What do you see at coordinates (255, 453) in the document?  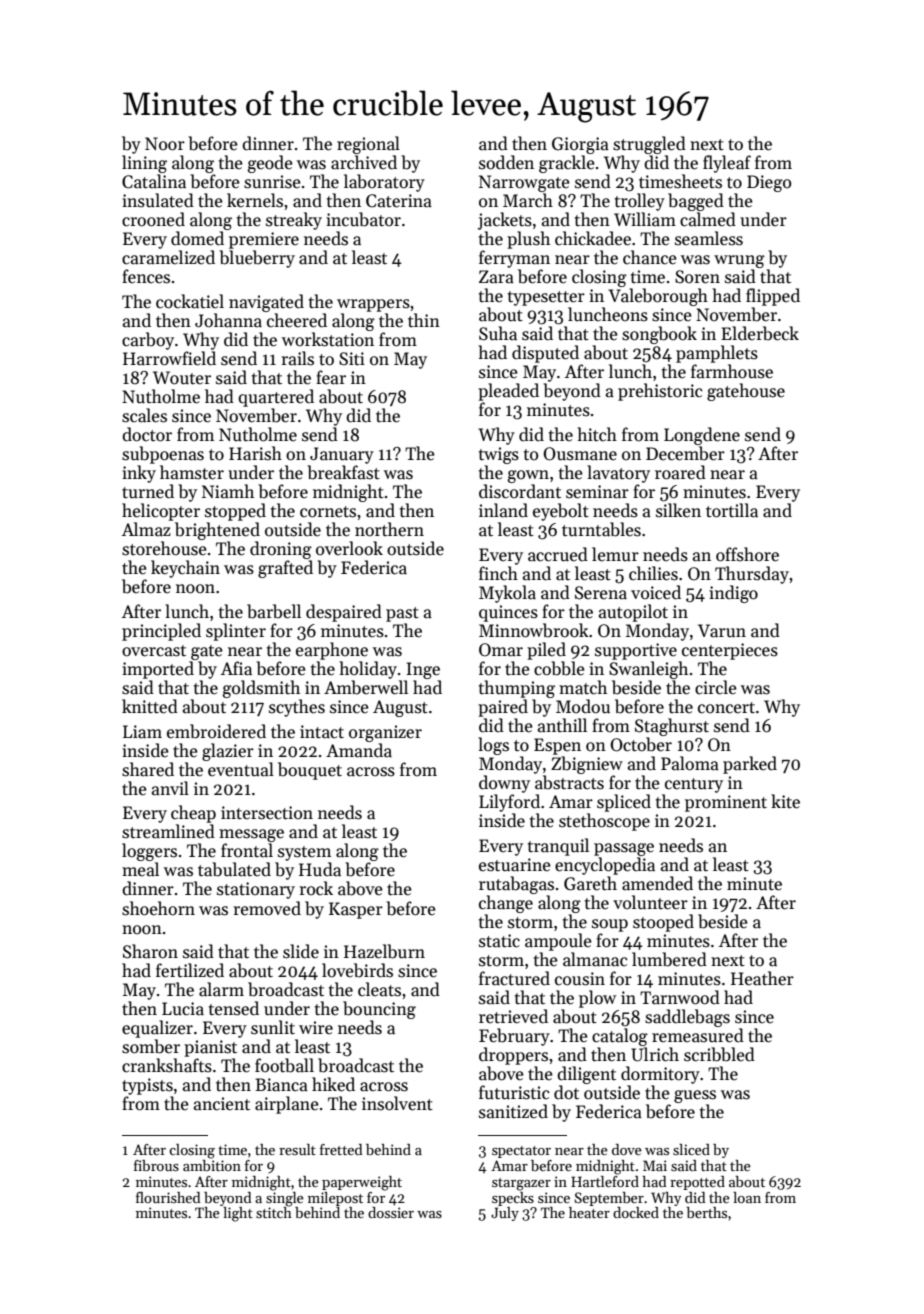 I see `Harish` at bounding box center [255, 453].
